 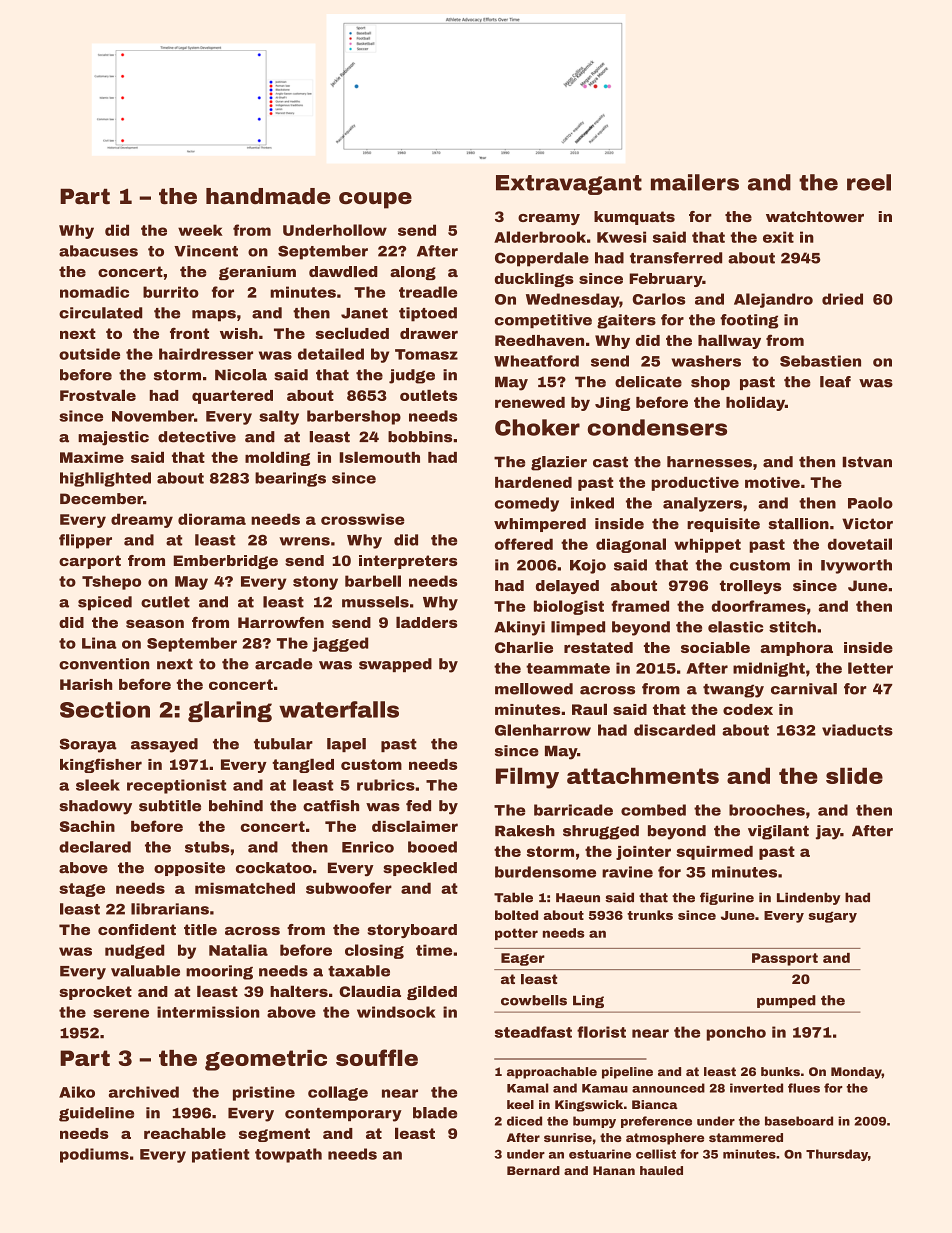 What do you see at coordinates (523, 959) in the screenshot?
I see `Eager` at bounding box center [523, 959].
